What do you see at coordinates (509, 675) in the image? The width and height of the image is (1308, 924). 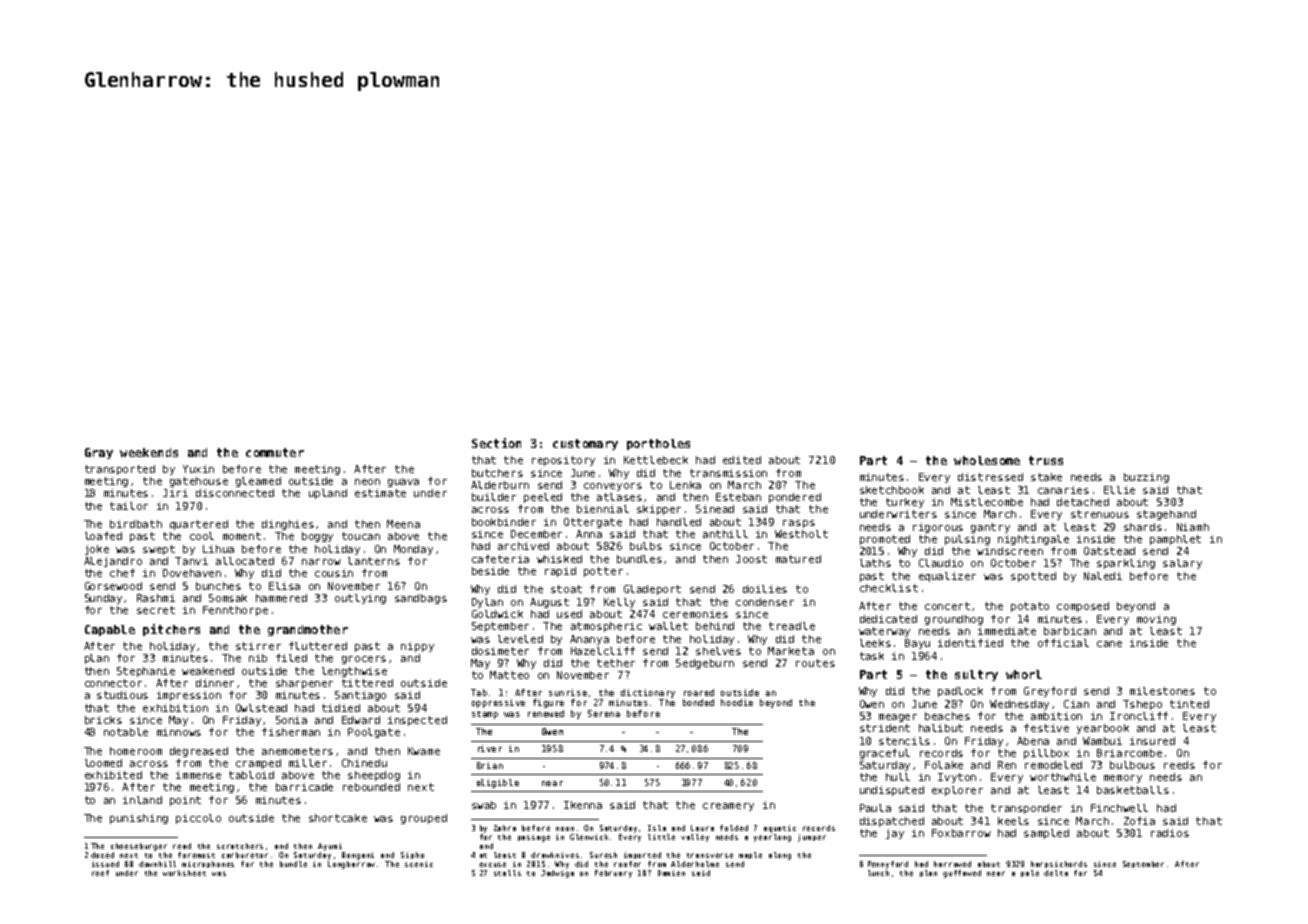 I see `Matteo` at bounding box center [509, 675].
